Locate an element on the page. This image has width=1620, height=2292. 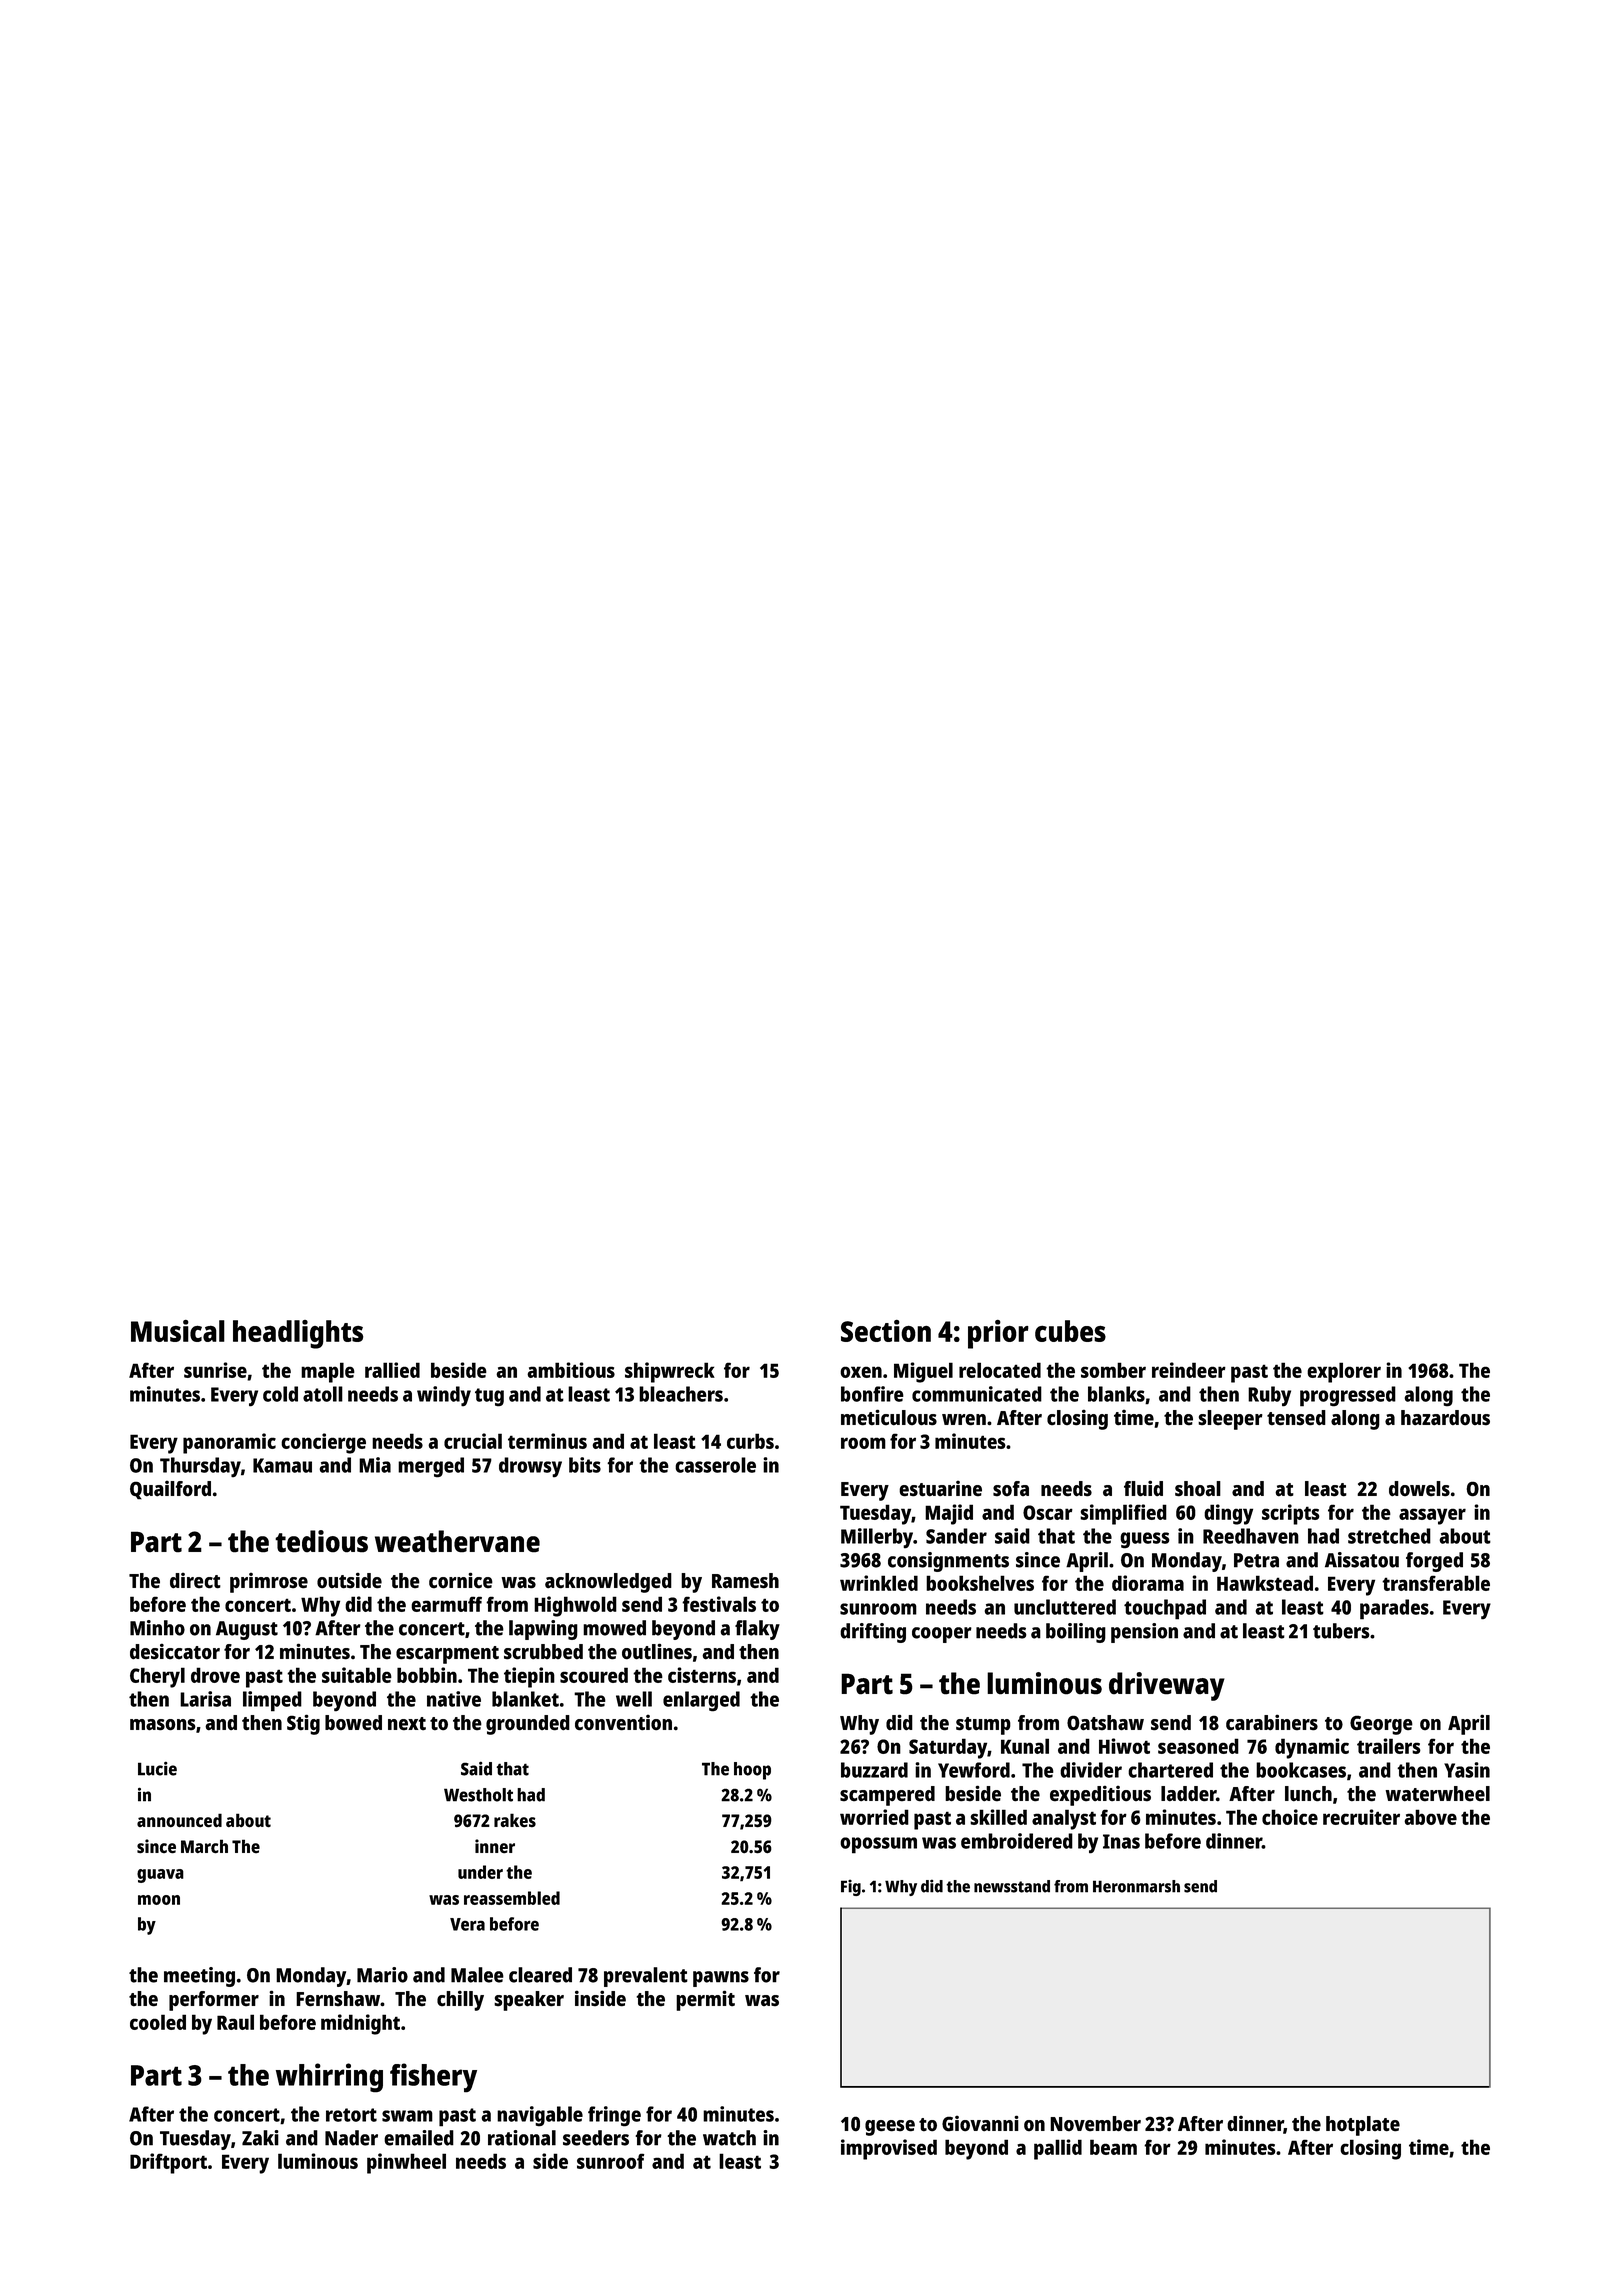
buzzard is located at coordinates (874, 1770).
